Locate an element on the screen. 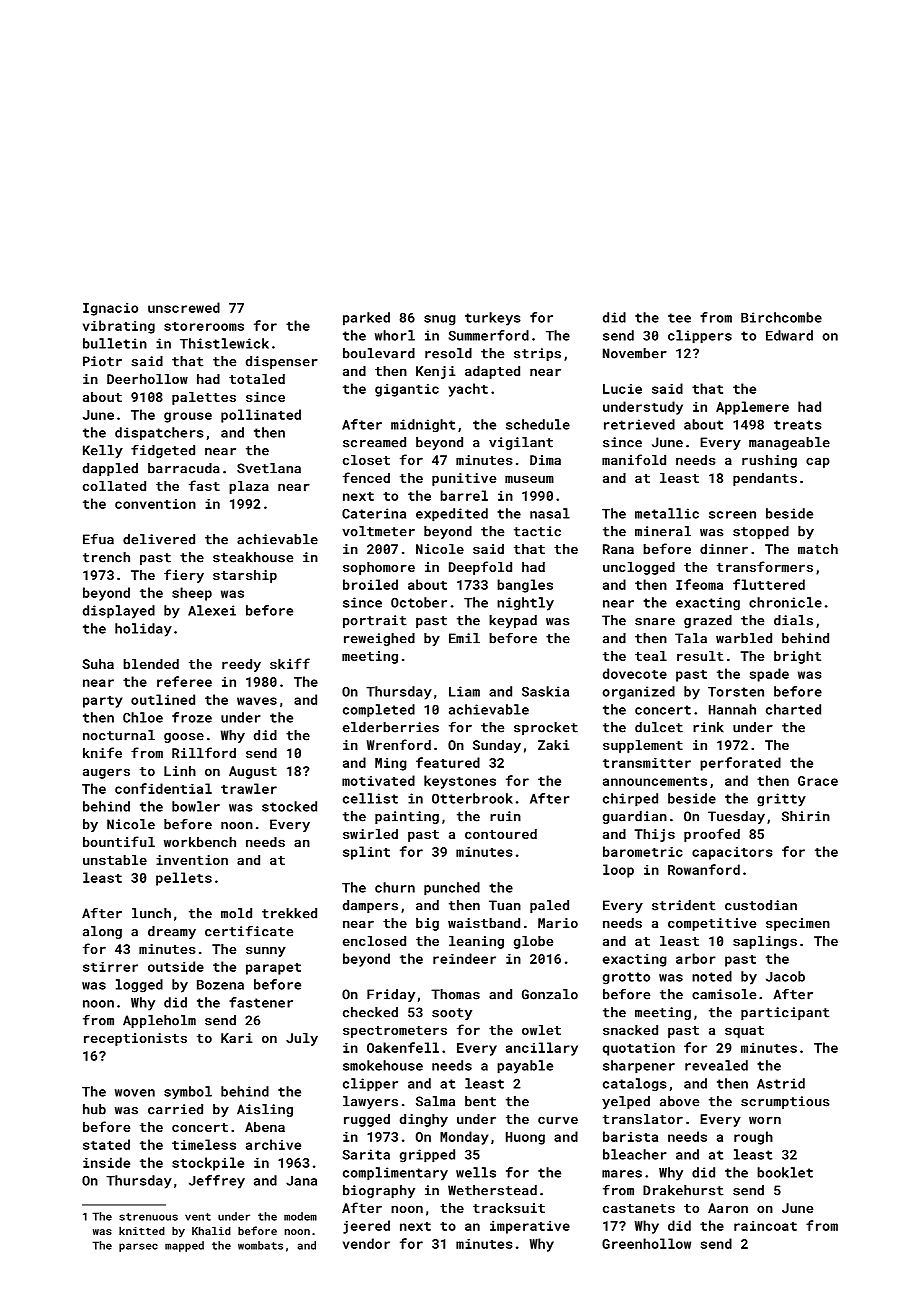 The image size is (924, 1308). unscrewed is located at coordinates (184, 307).
